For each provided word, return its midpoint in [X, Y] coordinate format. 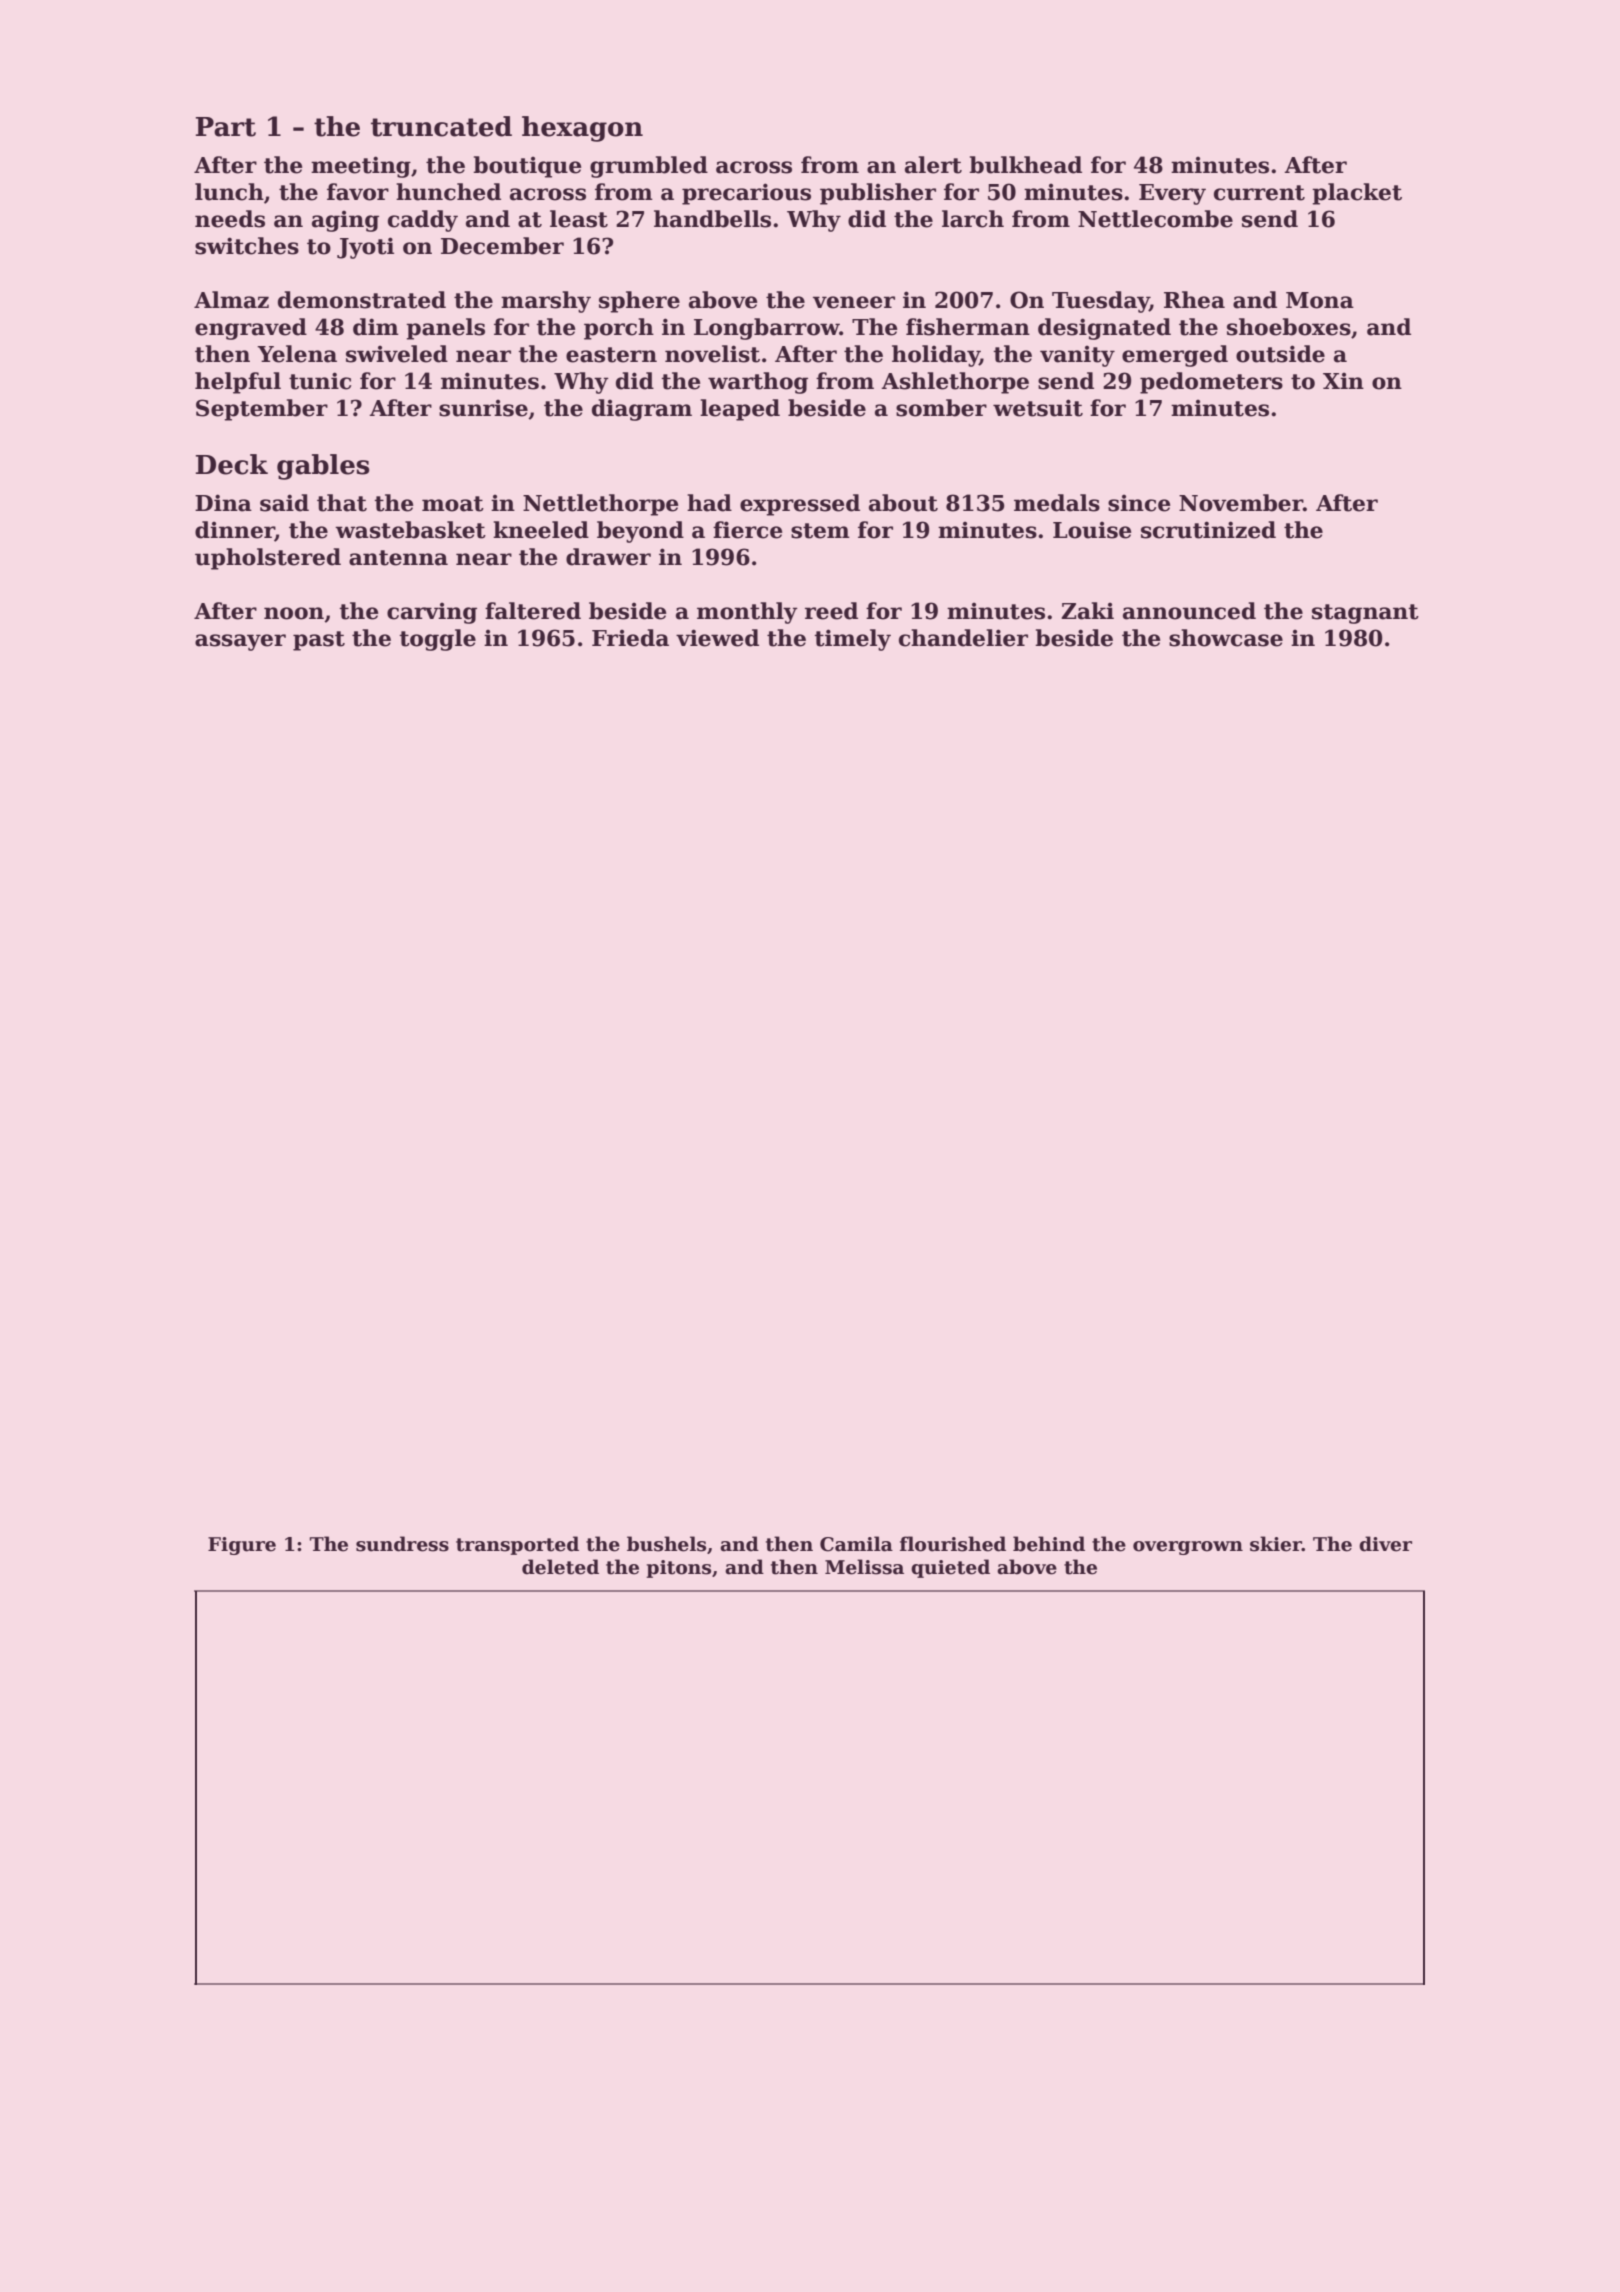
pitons [678, 1569]
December [502, 246]
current [1259, 193]
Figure [242, 1546]
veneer [854, 302]
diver [1385, 1544]
